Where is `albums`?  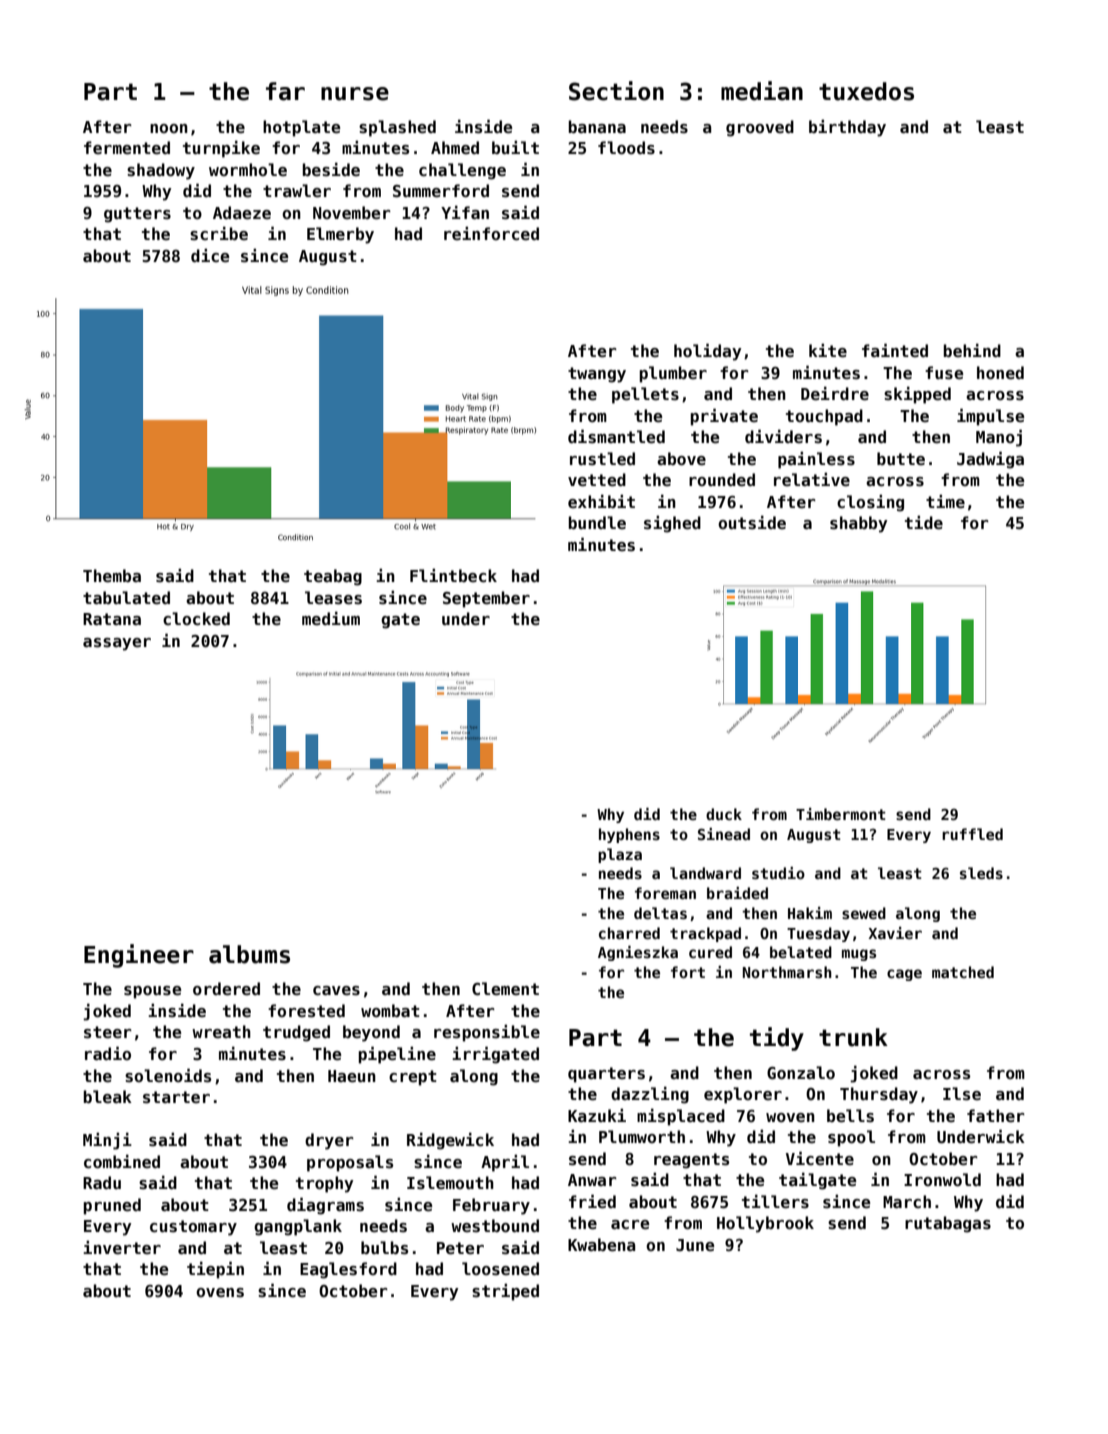
albums is located at coordinates (249, 954).
